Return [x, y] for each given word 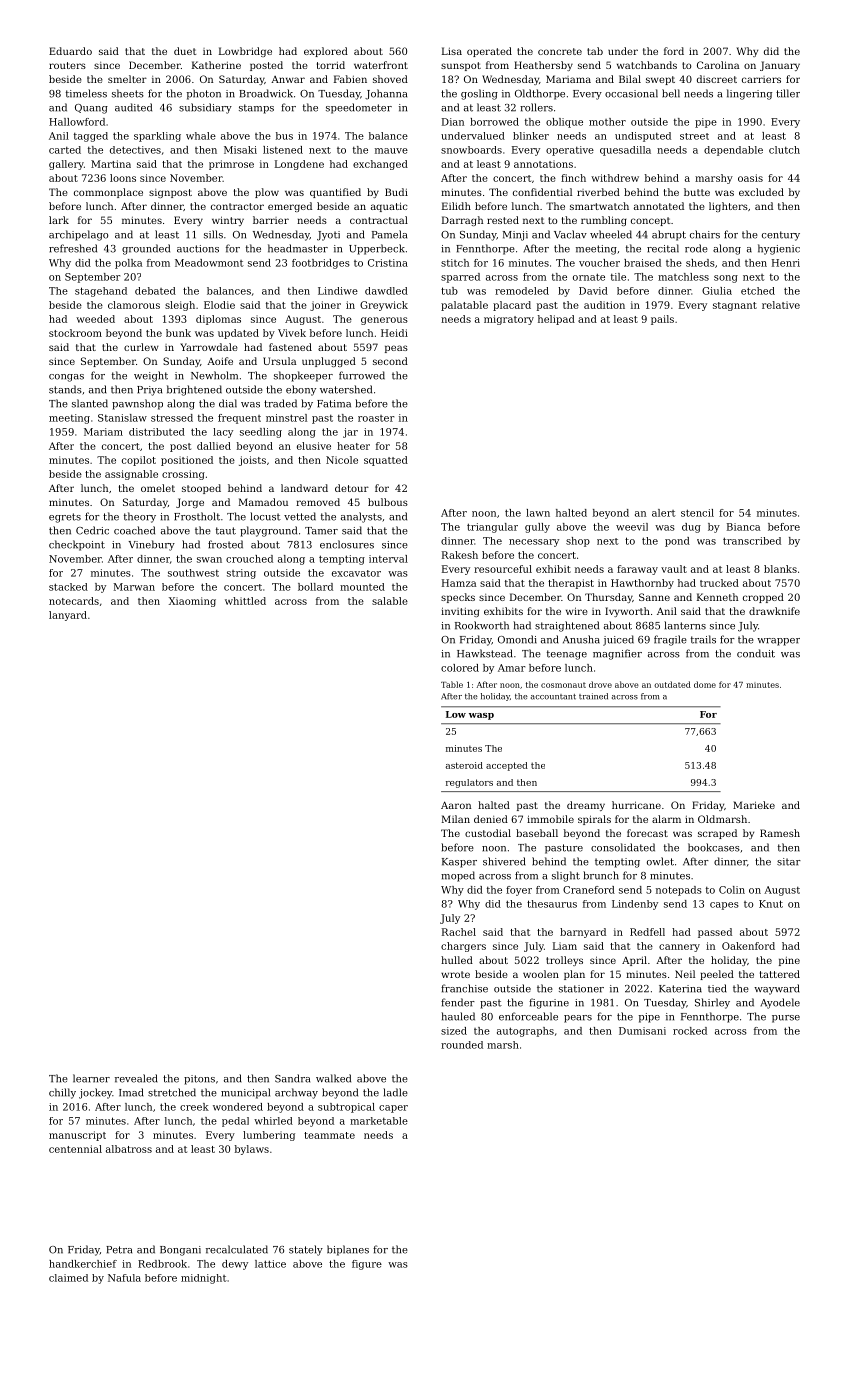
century [781, 236]
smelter [127, 79]
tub [449, 291]
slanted [90, 403]
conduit [756, 653]
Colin [732, 890]
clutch [784, 150]
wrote [455, 974]
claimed [68, 1278]
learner [91, 1078]
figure [367, 1265]
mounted [362, 587]
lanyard [68, 616]
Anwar [288, 79]
